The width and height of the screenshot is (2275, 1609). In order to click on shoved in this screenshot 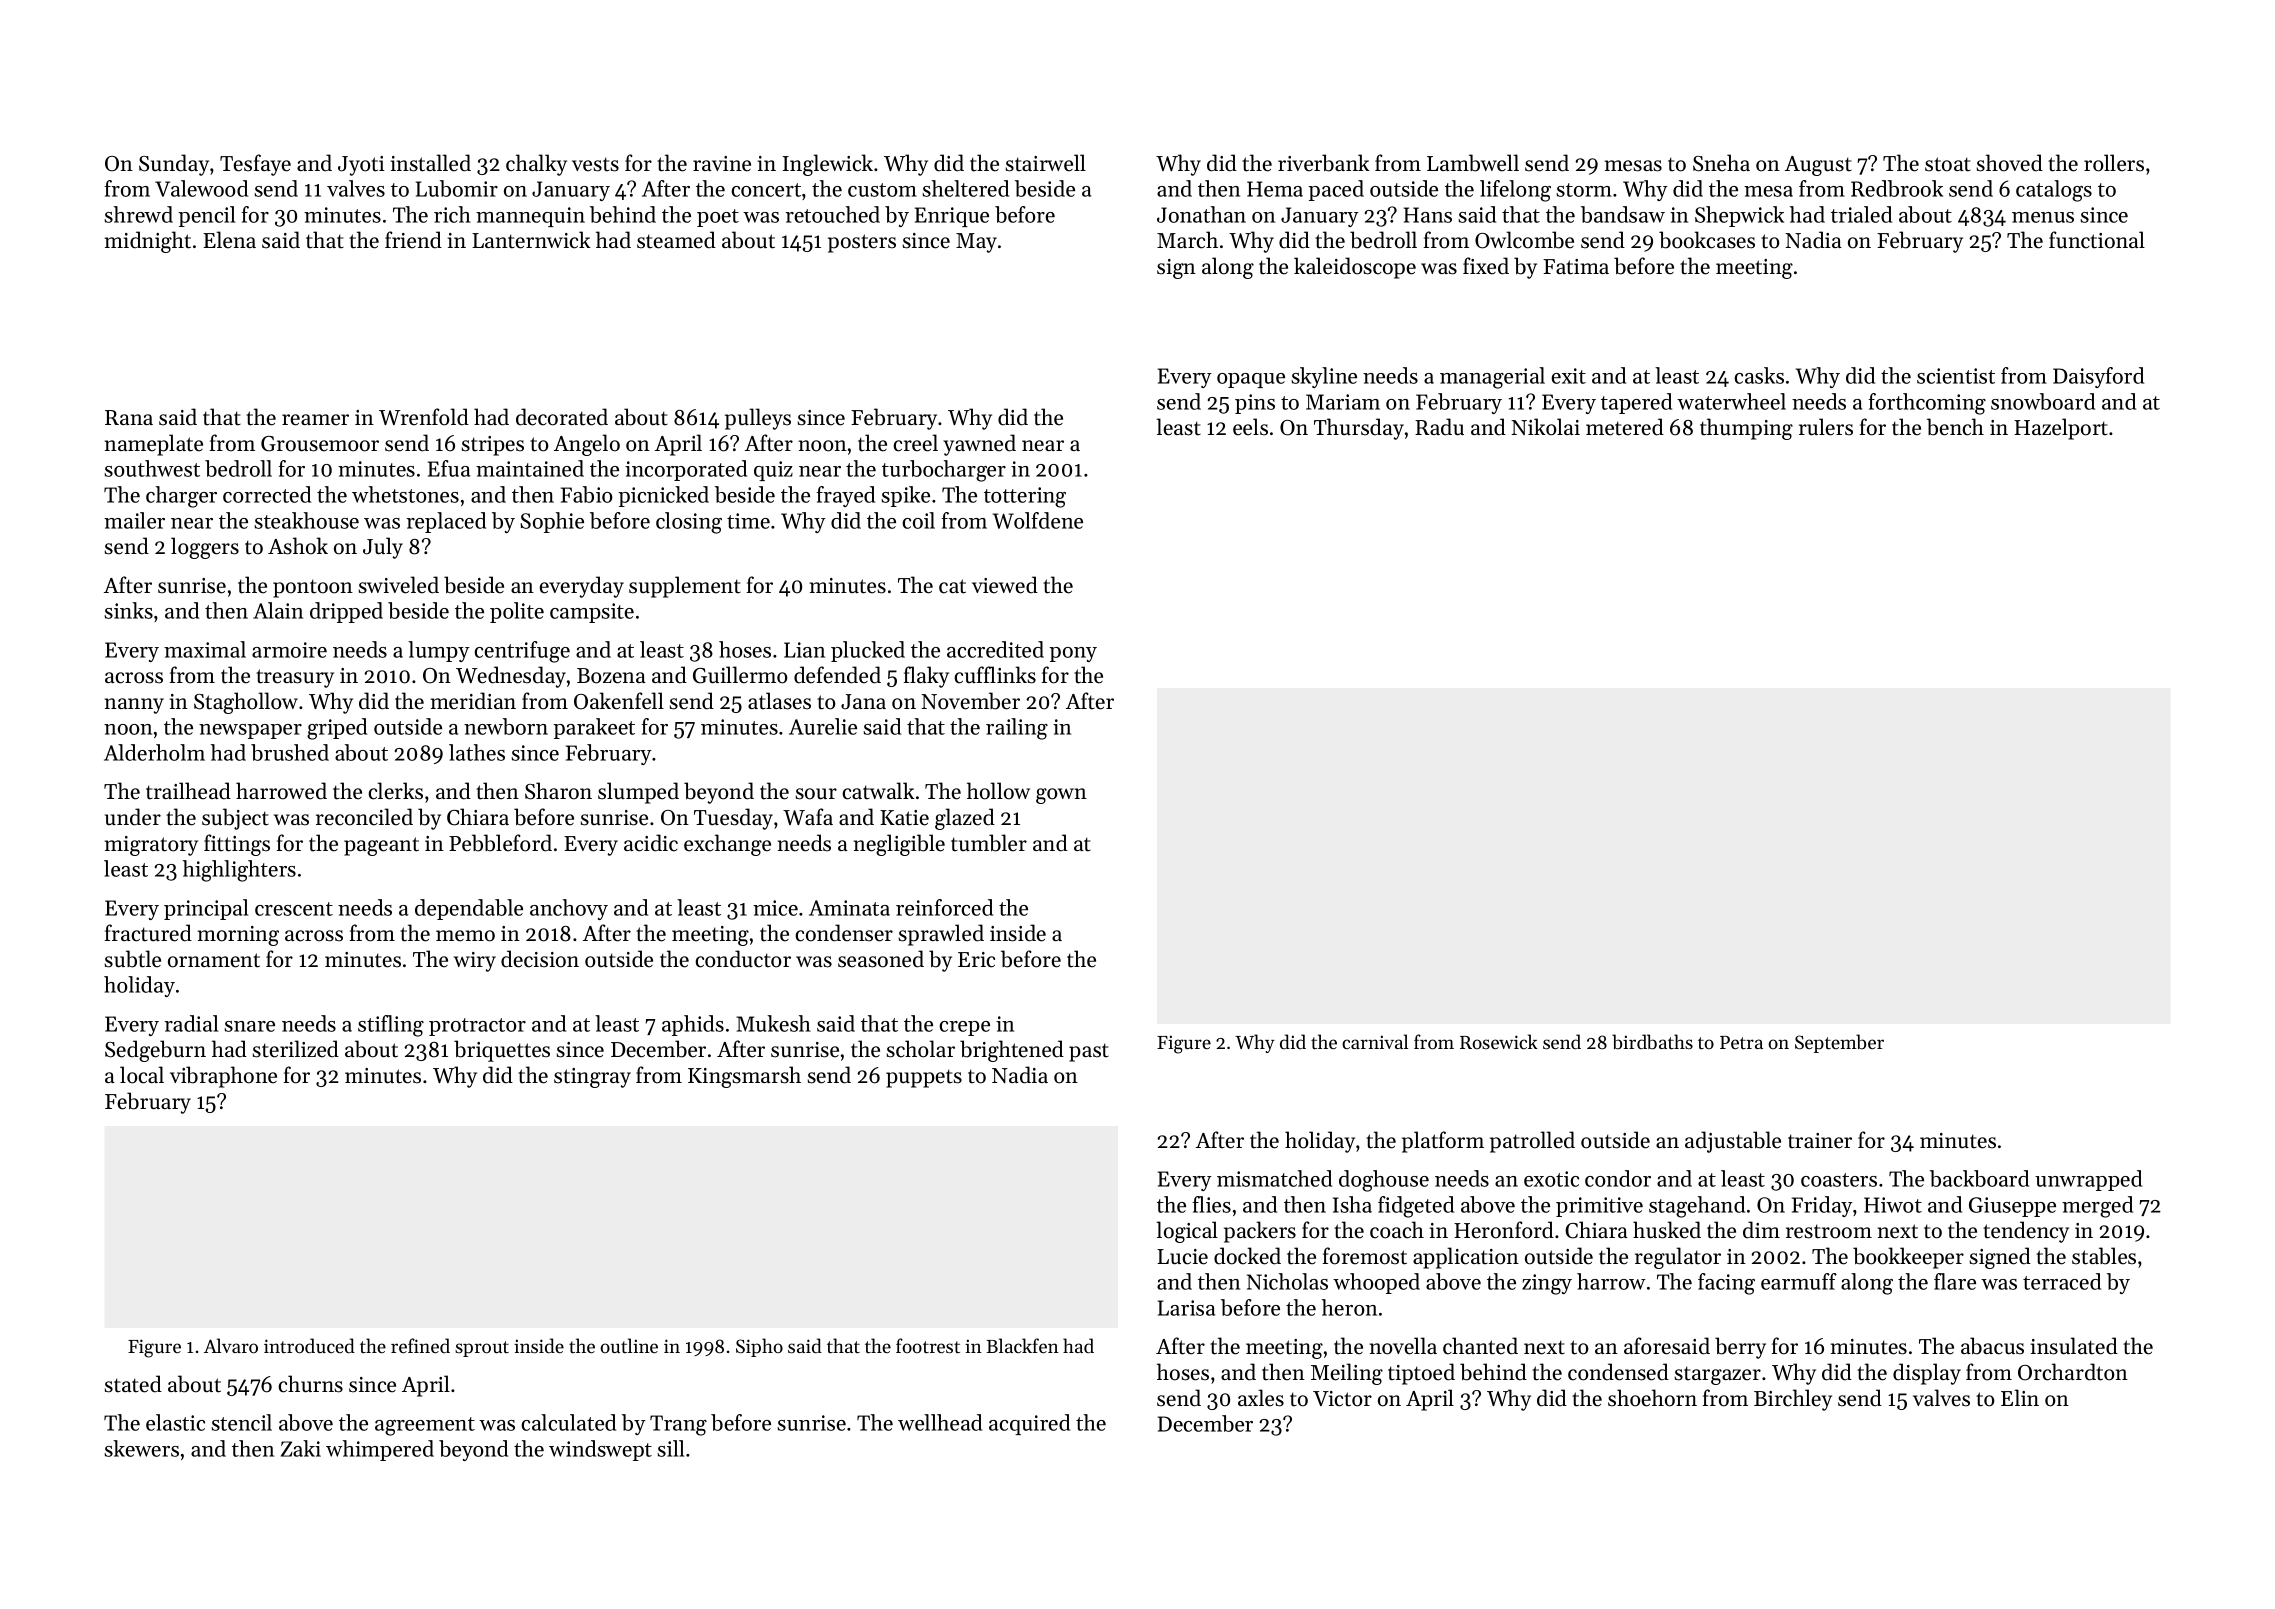, I will do `click(2010, 163)`.
